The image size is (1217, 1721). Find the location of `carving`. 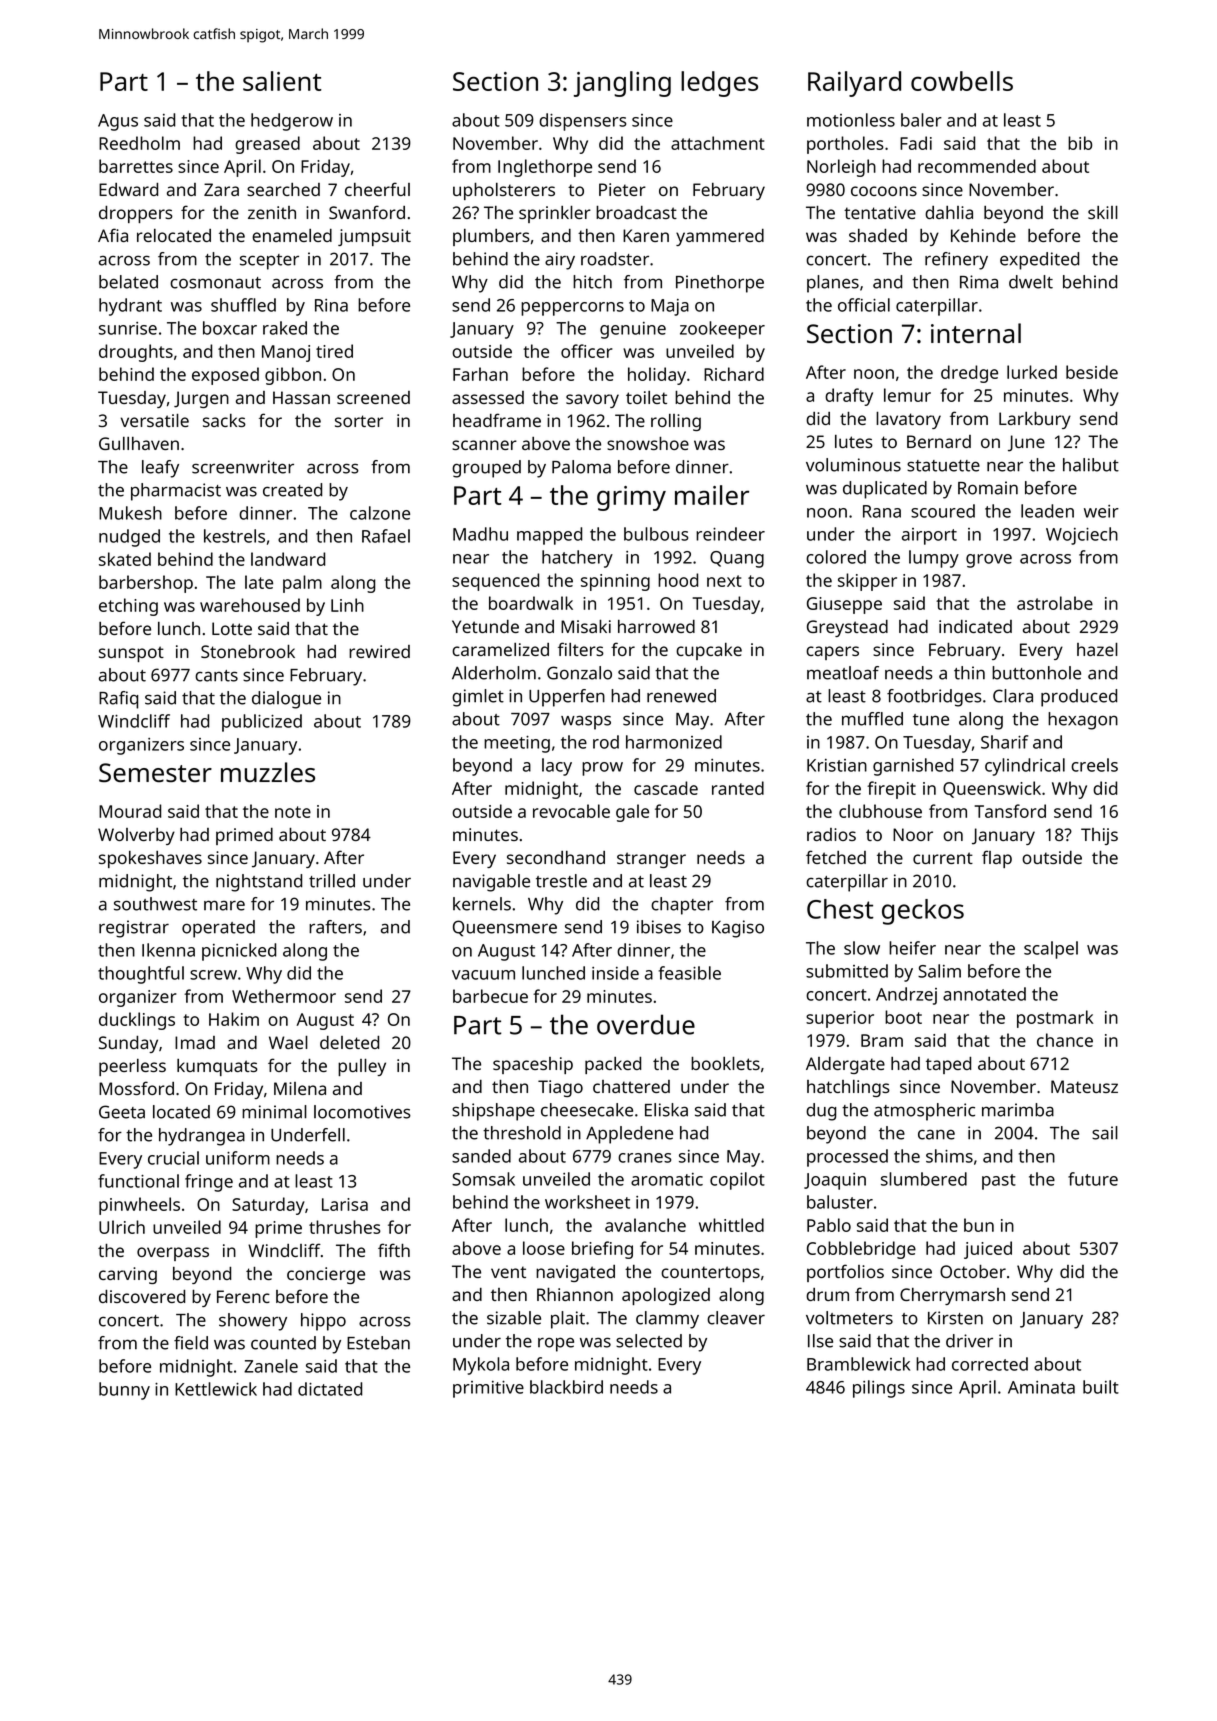

carving is located at coordinates (128, 1275).
